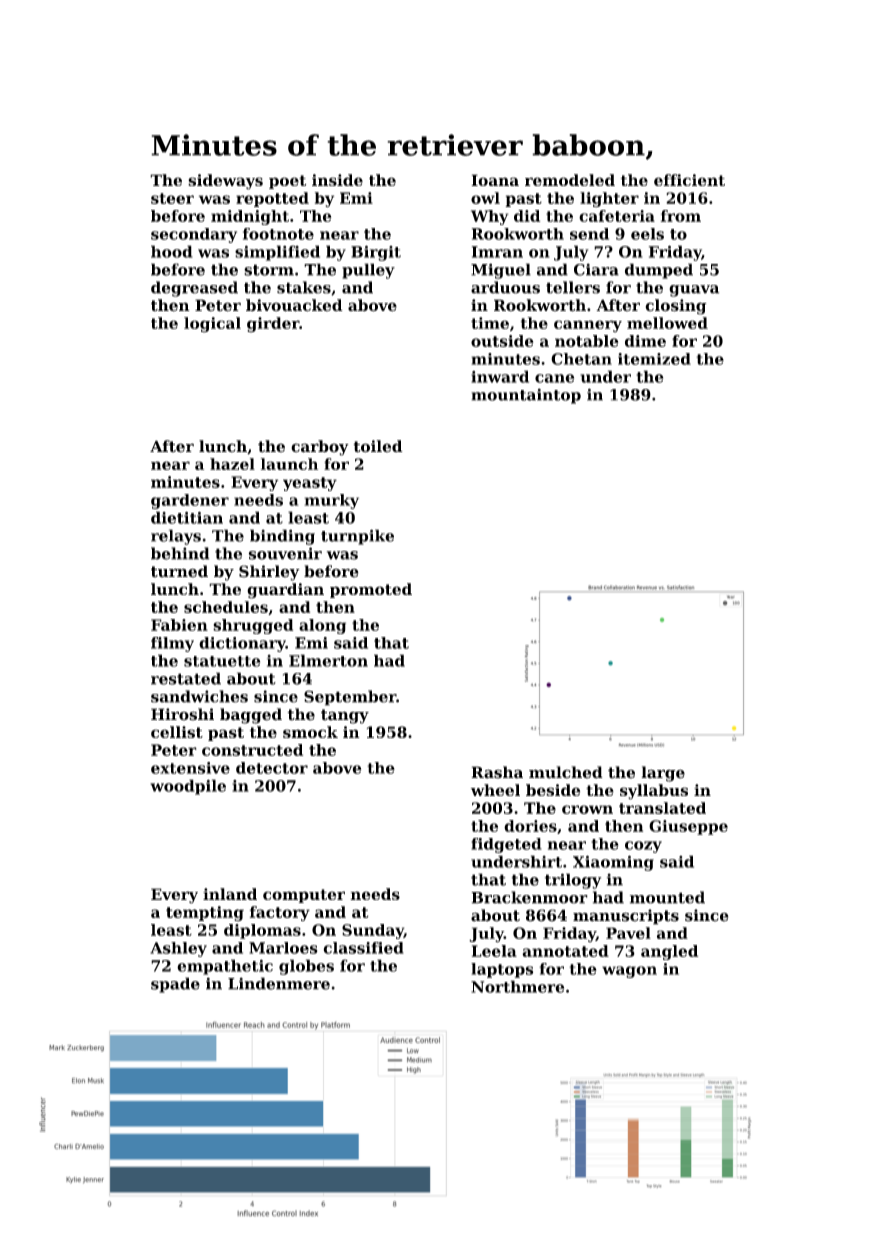 The image size is (884, 1254). Describe the element at coordinates (279, 983) in the document. I see `Lindenmere` at that location.
